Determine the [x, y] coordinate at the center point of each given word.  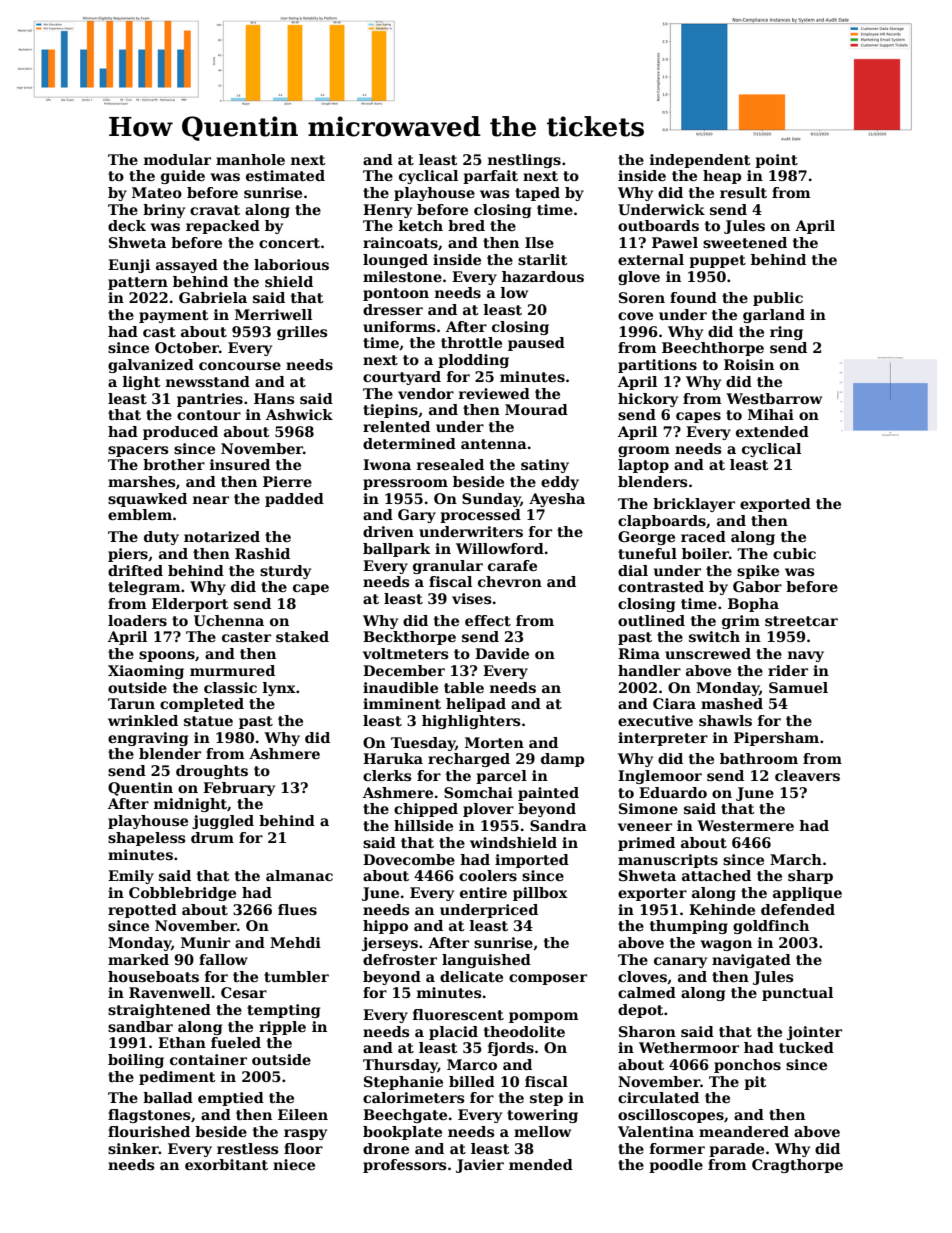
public [778, 299]
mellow [542, 1131]
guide [183, 177]
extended [772, 431]
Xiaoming [146, 672]
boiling [136, 1061]
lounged [395, 261]
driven [388, 531]
